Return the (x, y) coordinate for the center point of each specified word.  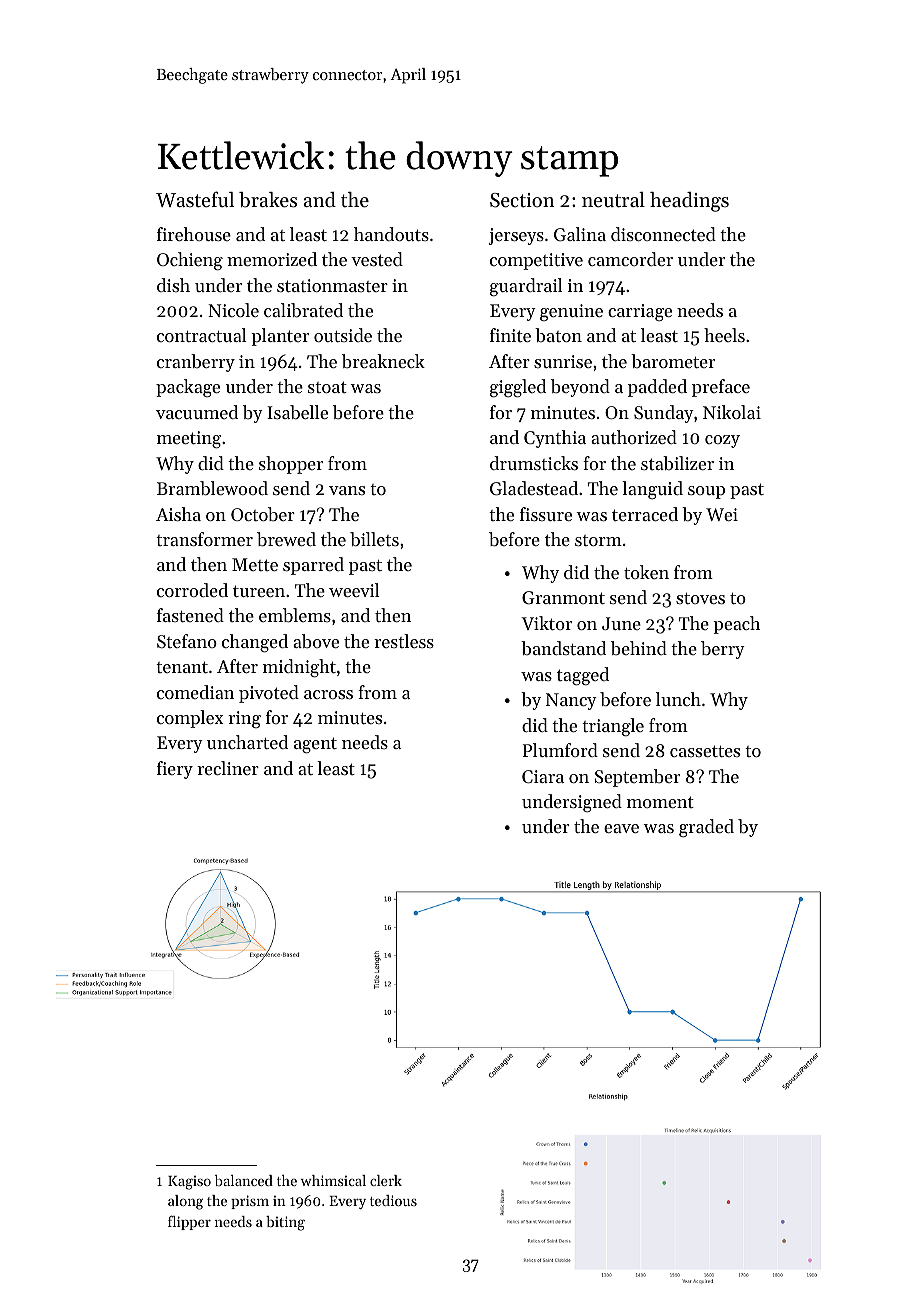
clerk (386, 1180)
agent (315, 745)
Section (522, 200)
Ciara (543, 776)
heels (724, 335)
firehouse (194, 234)
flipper (189, 1222)
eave (621, 828)
